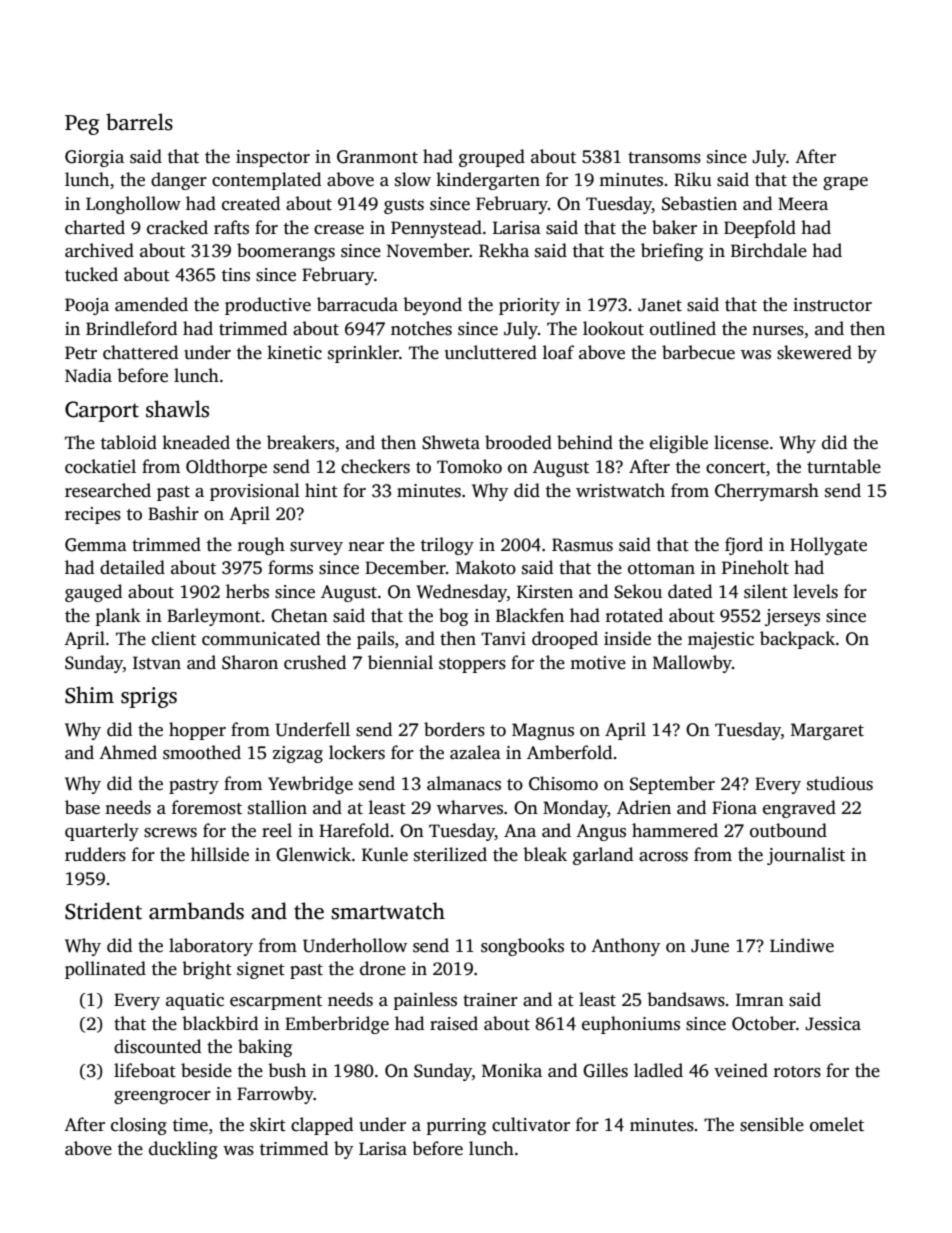 The height and width of the image is (1233, 952). I want to click on instructor, so click(832, 305).
